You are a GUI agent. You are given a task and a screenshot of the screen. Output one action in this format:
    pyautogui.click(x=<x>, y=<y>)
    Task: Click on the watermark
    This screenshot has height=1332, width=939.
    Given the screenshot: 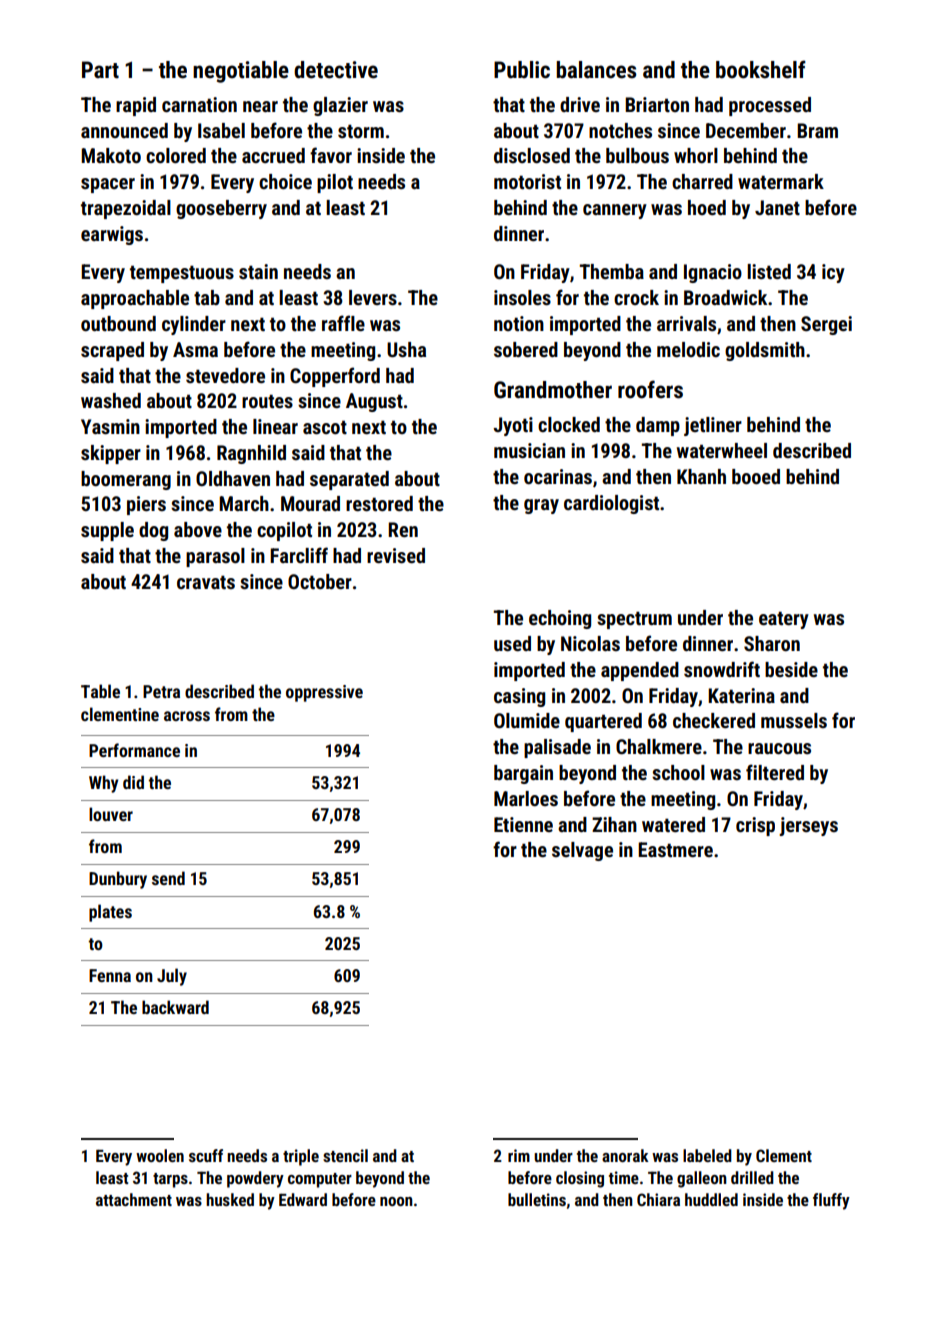 What is the action you would take?
    pyautogui.click(x=781, y=181)
